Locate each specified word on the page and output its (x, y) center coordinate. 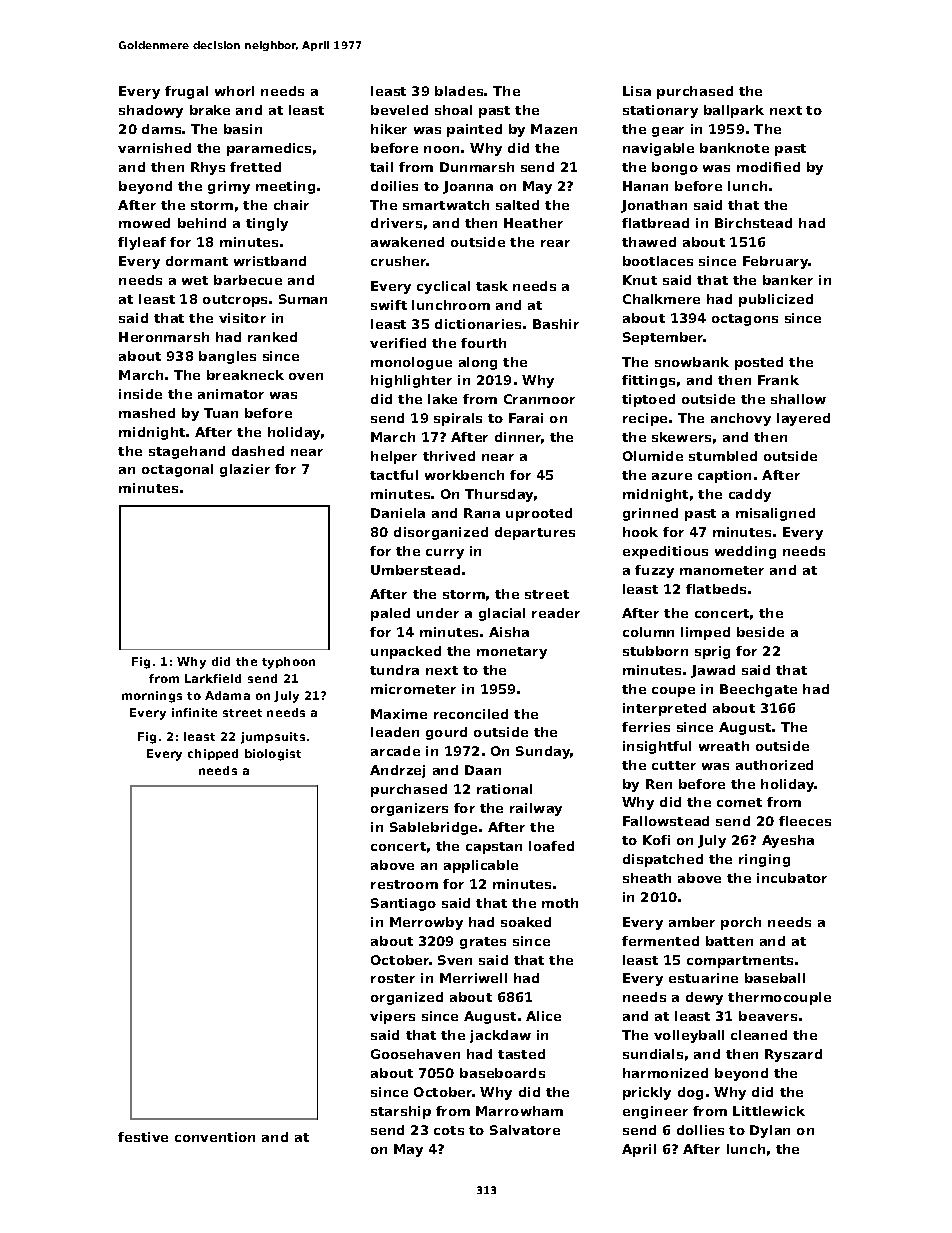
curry (445, 554)
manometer (722, 570)
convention (215, 1137)
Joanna (468, 187)
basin (243, 129)
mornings (152, 697)
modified (768, 167)
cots (449, 1130)
